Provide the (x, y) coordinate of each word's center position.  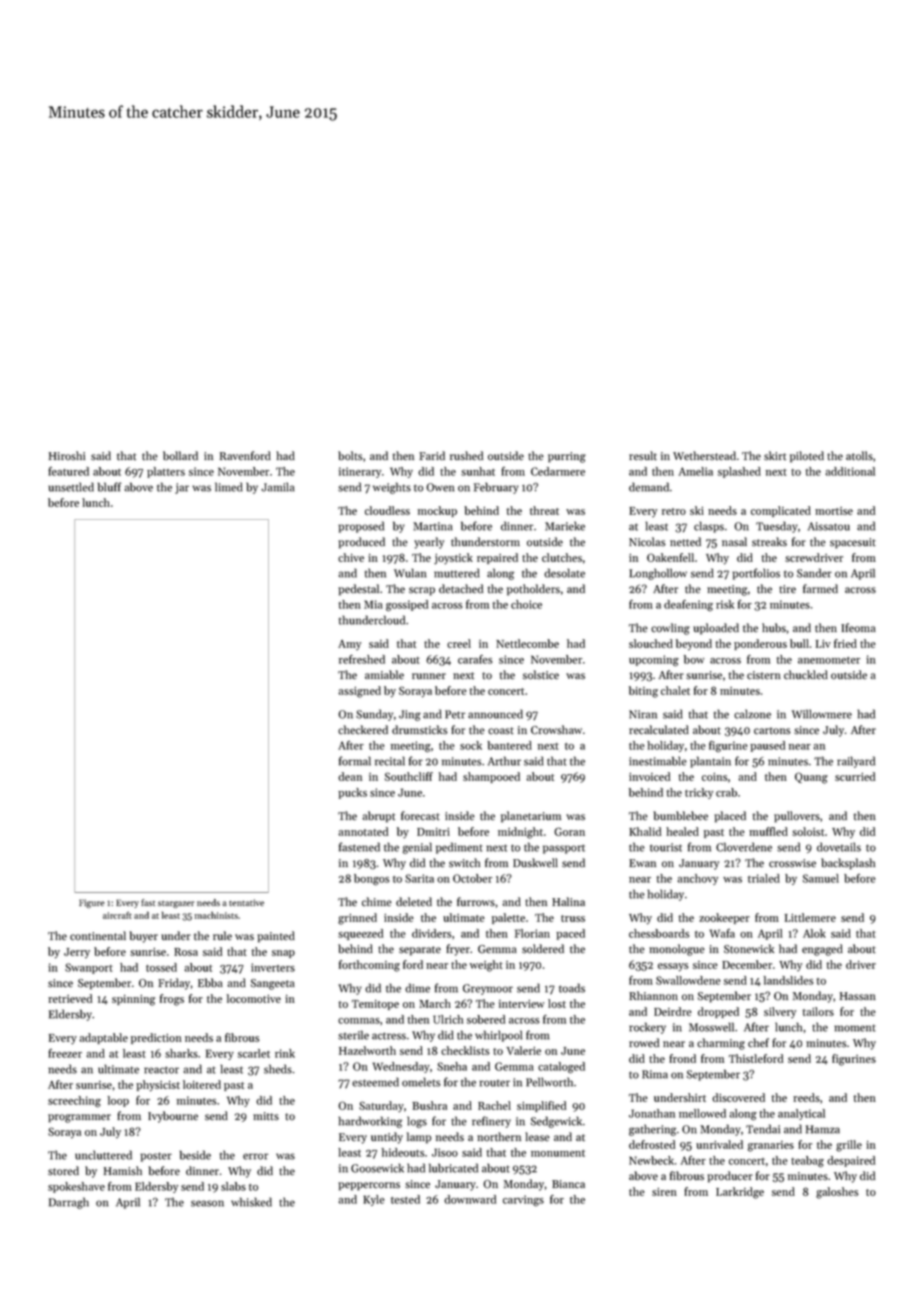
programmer (79, 1118)
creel (459, 643)
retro (674, 511)
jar (182, 488)
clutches (562, 557)
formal (355, 761)
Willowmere (822, 714)
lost (557, 1003)
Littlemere (810, 917)
